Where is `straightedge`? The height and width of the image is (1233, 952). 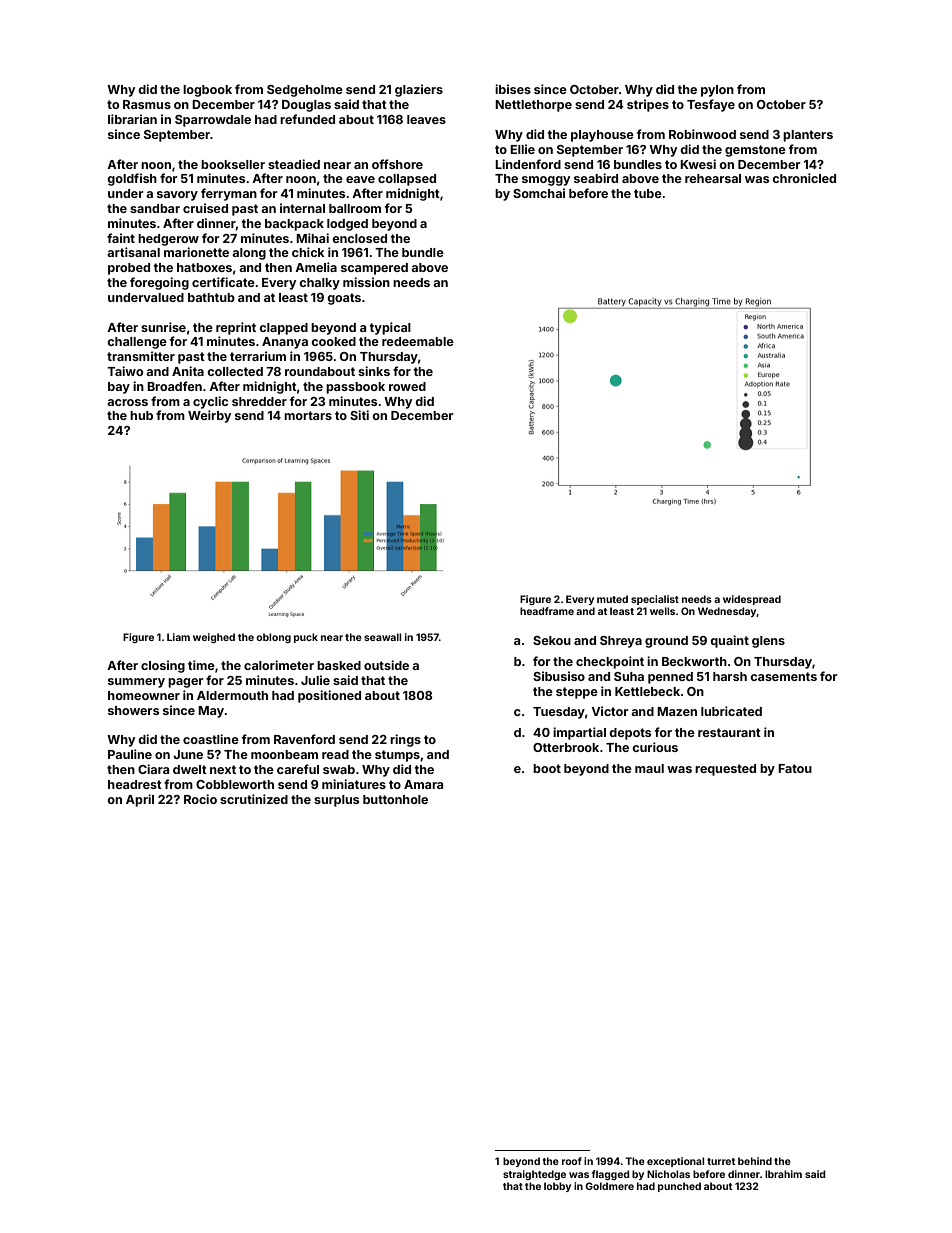
straightedge is located at coordinates (534, 1175).
